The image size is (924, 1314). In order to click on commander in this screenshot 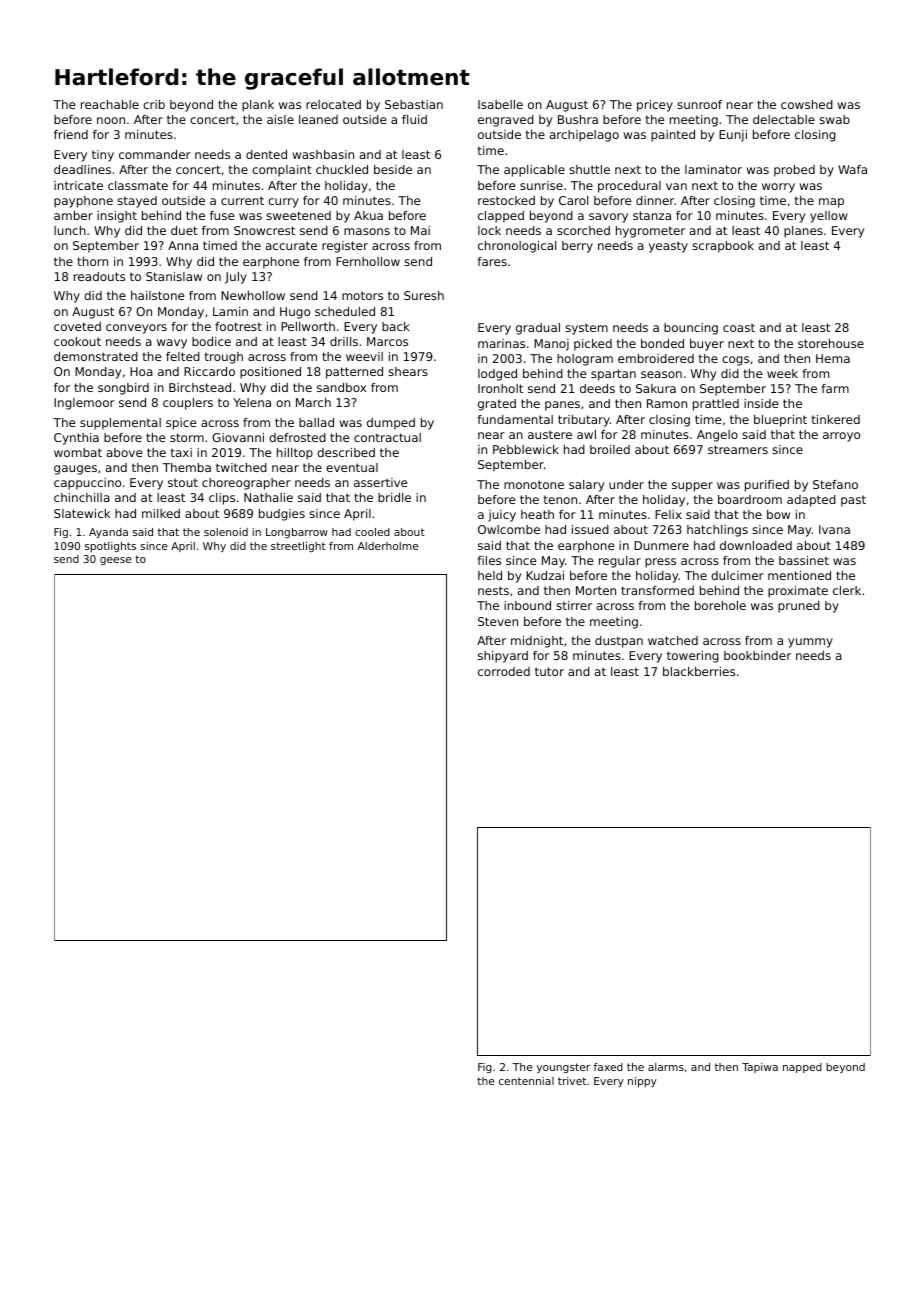, I will do `click(155, 154)`.
